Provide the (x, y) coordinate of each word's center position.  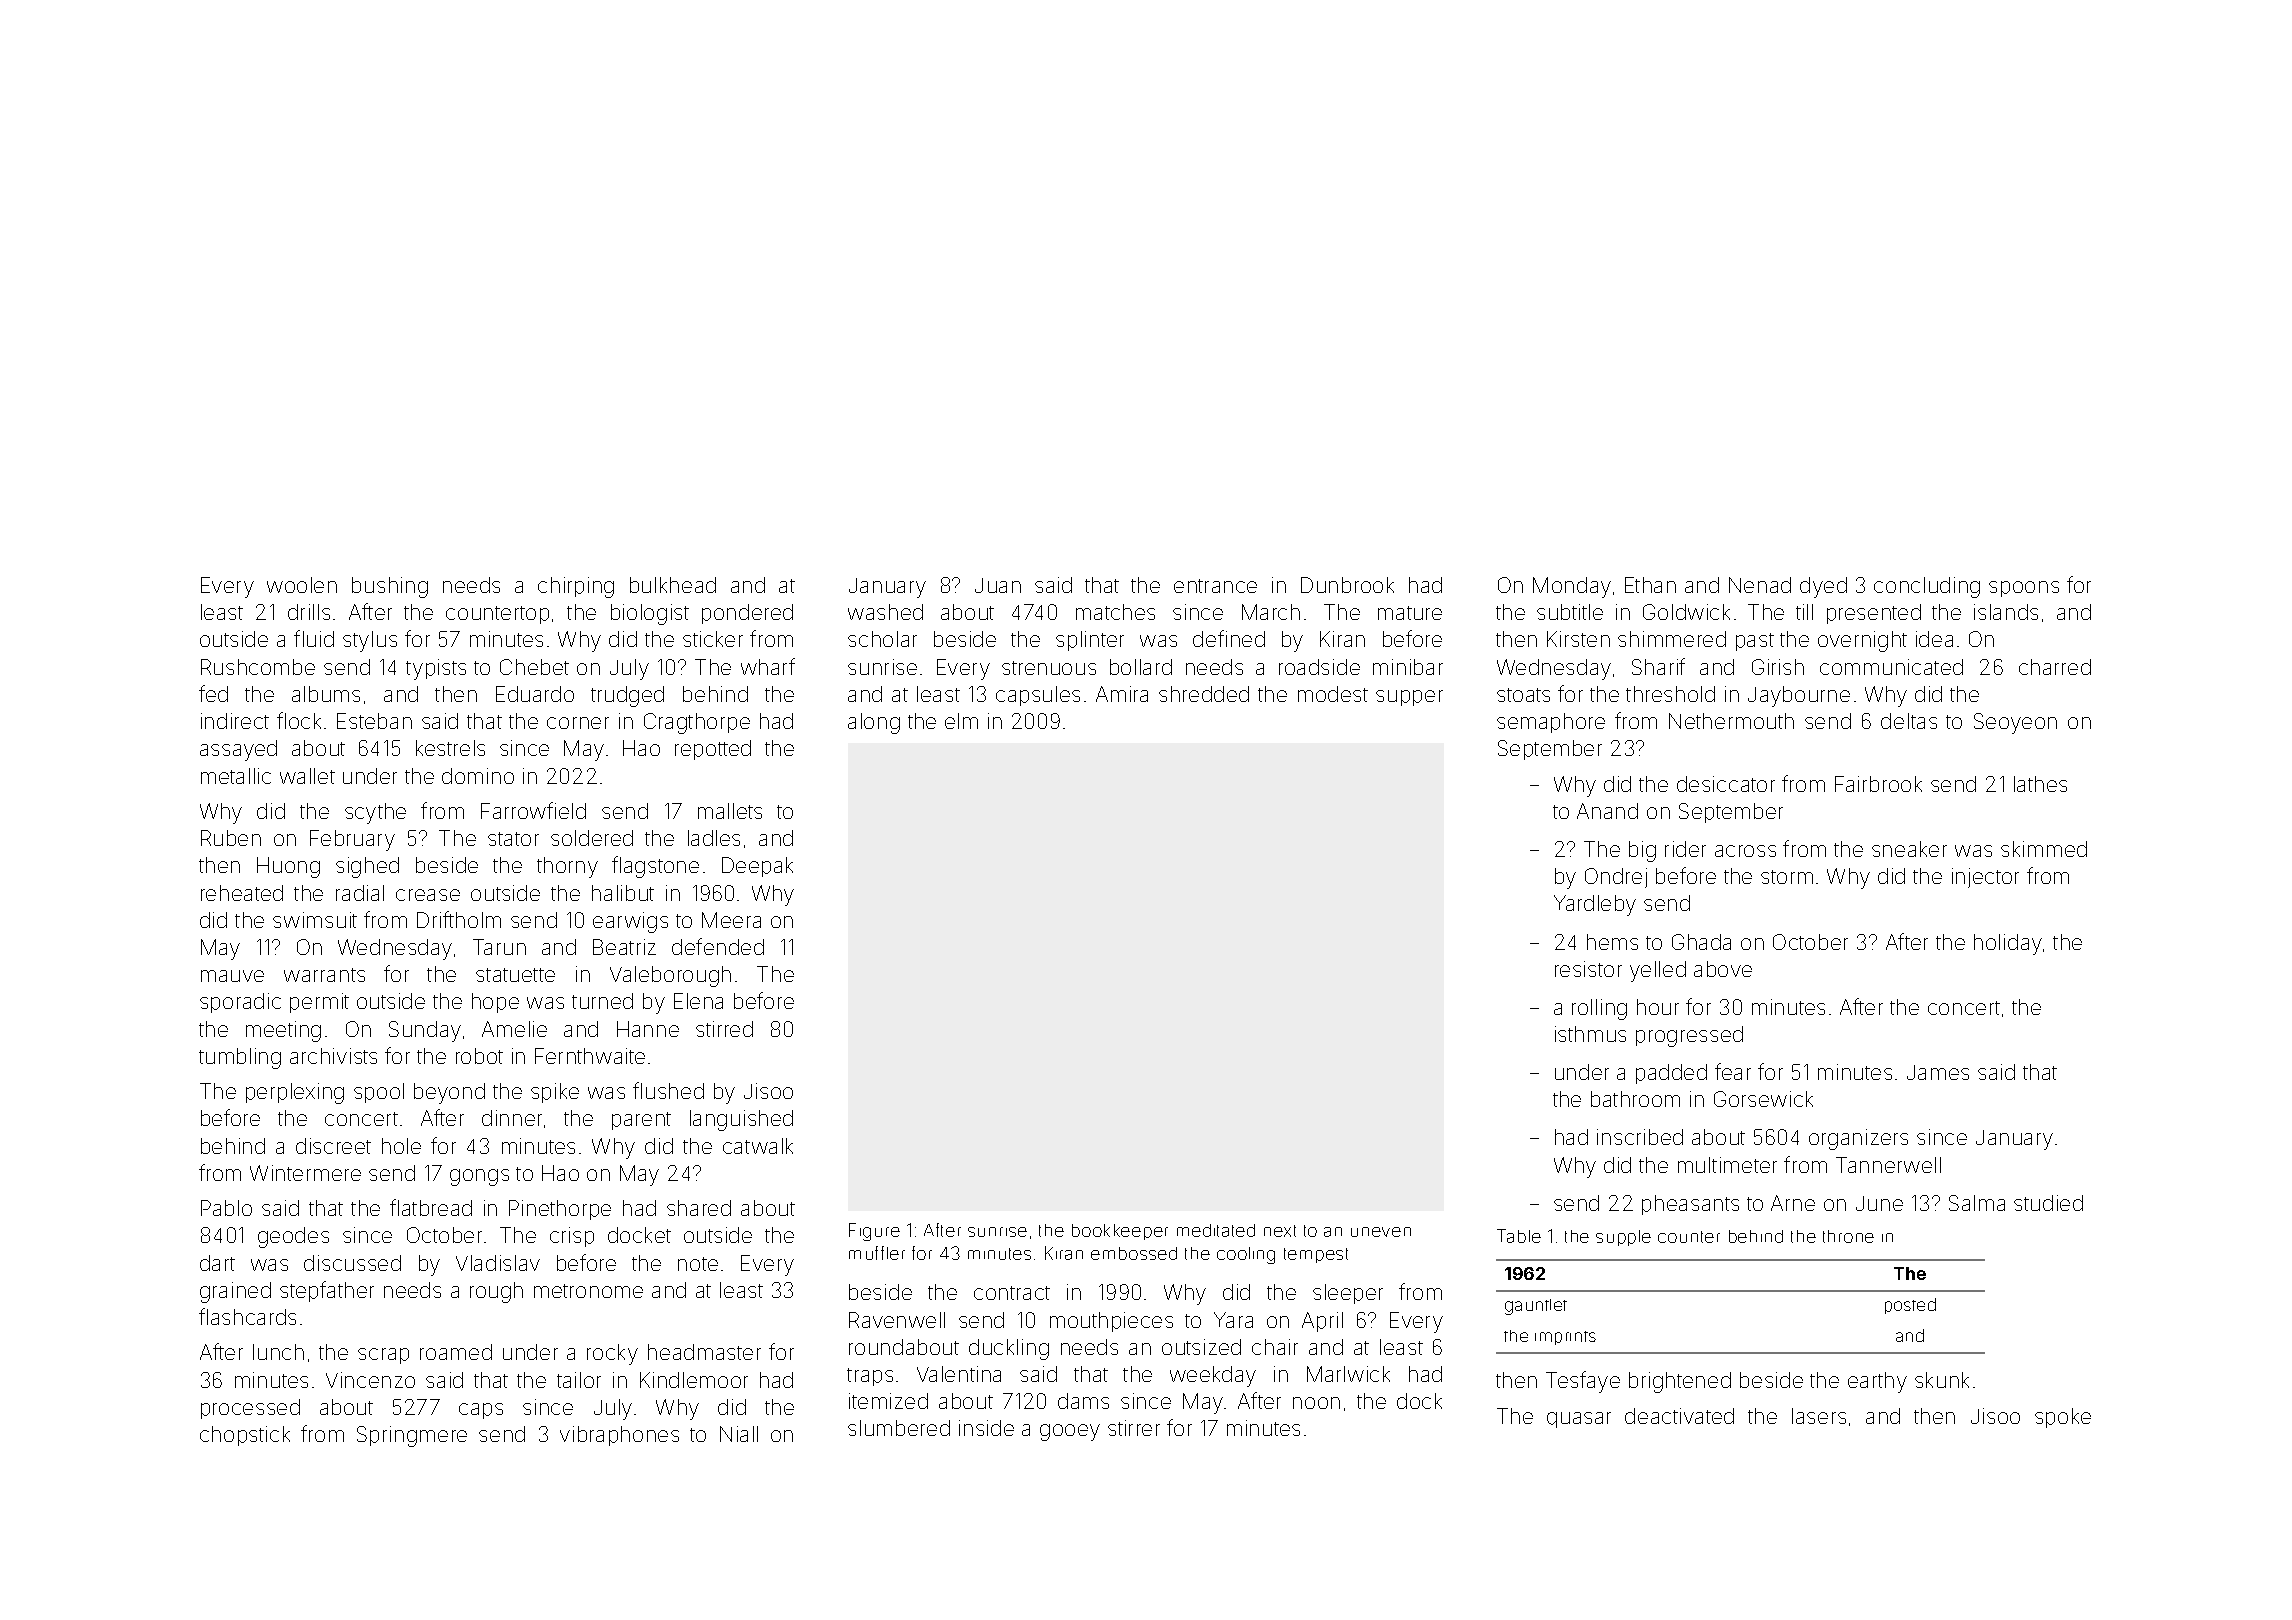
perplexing (295, 1093)
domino (478, 776)
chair (1275, 1347)
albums (326, 694)
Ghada (1701, 942)
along (874, 723)
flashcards (247, 1316)
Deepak (757, 867)
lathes (2040, 784)
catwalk (758, 1146)
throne (1848, 1236)
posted (1910, 1306)
